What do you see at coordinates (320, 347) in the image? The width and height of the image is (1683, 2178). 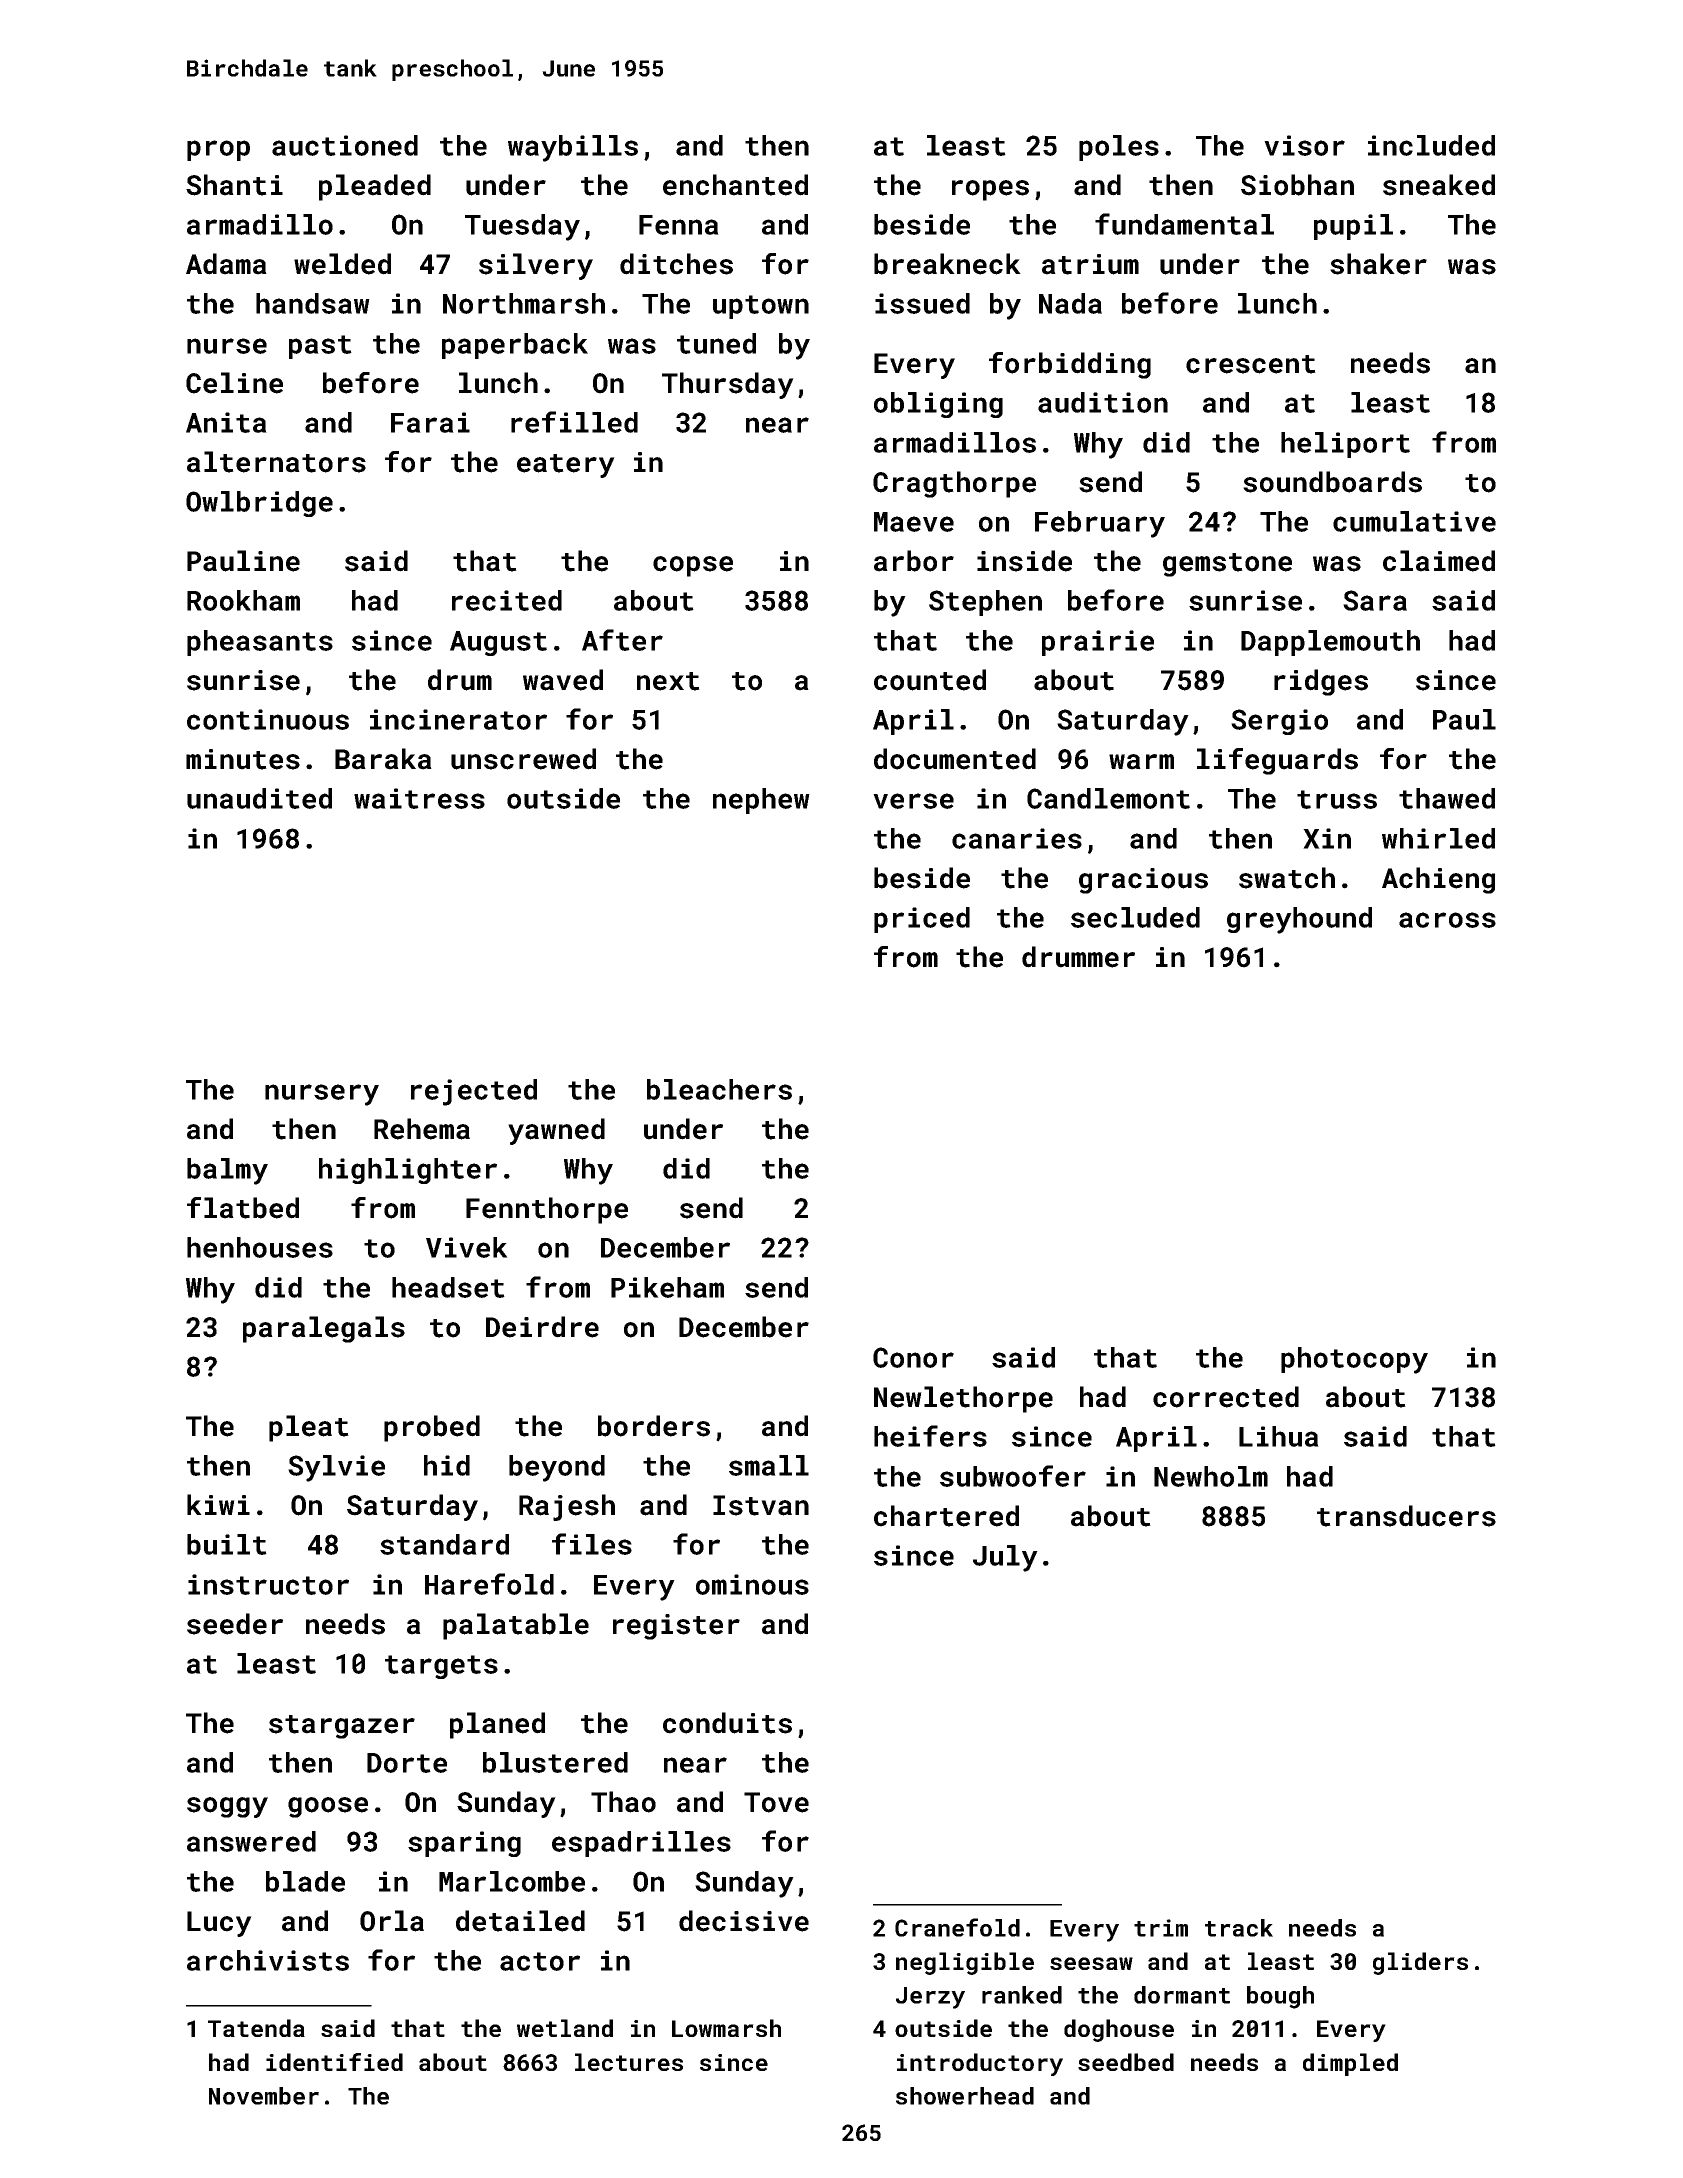 I see `past` at bounding box center [320, 347].
